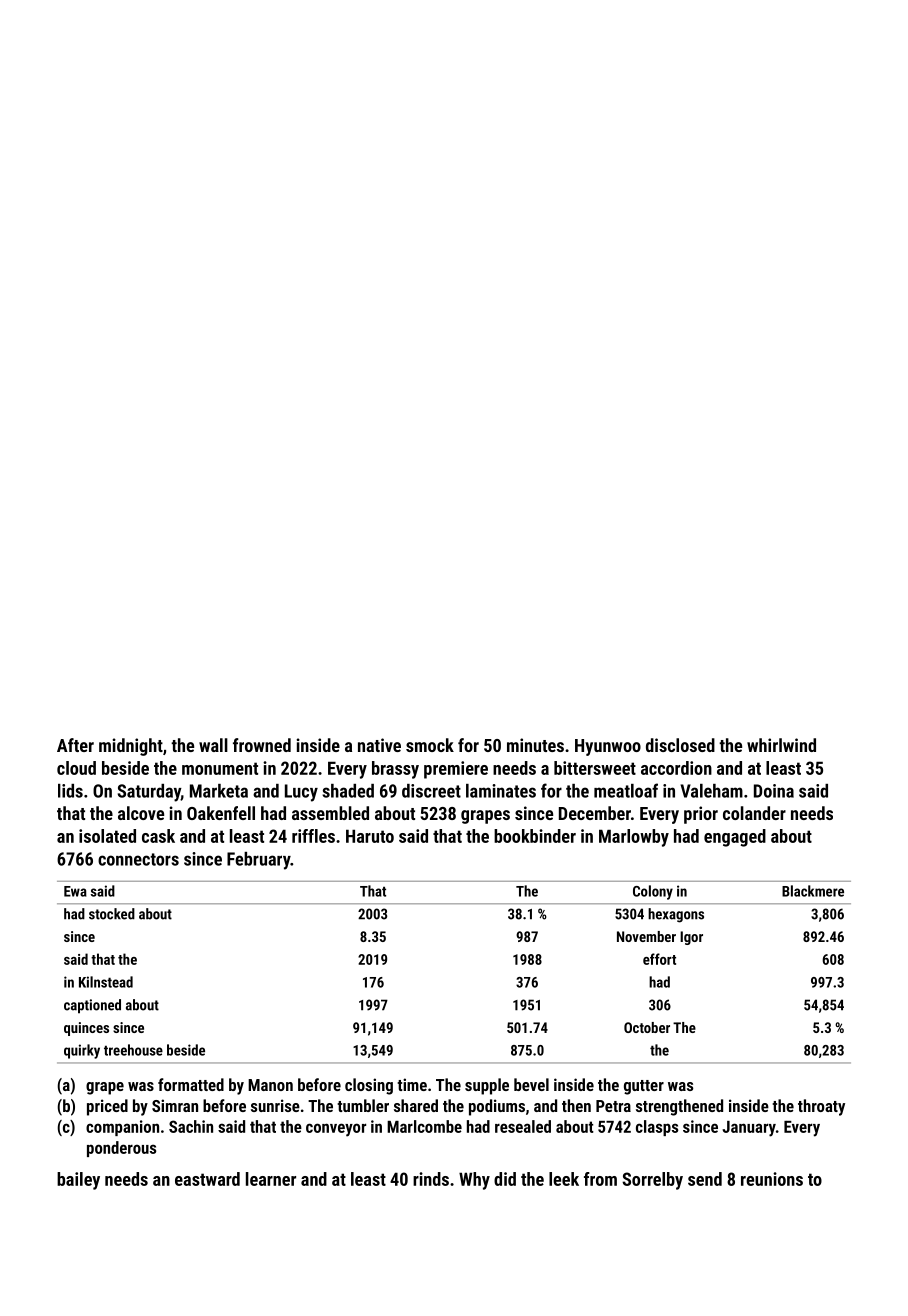 This screenshot has height=1316, width=908. Describe the element at coordinates (213, 745) in the screenshot. I see `wall` at that location.
